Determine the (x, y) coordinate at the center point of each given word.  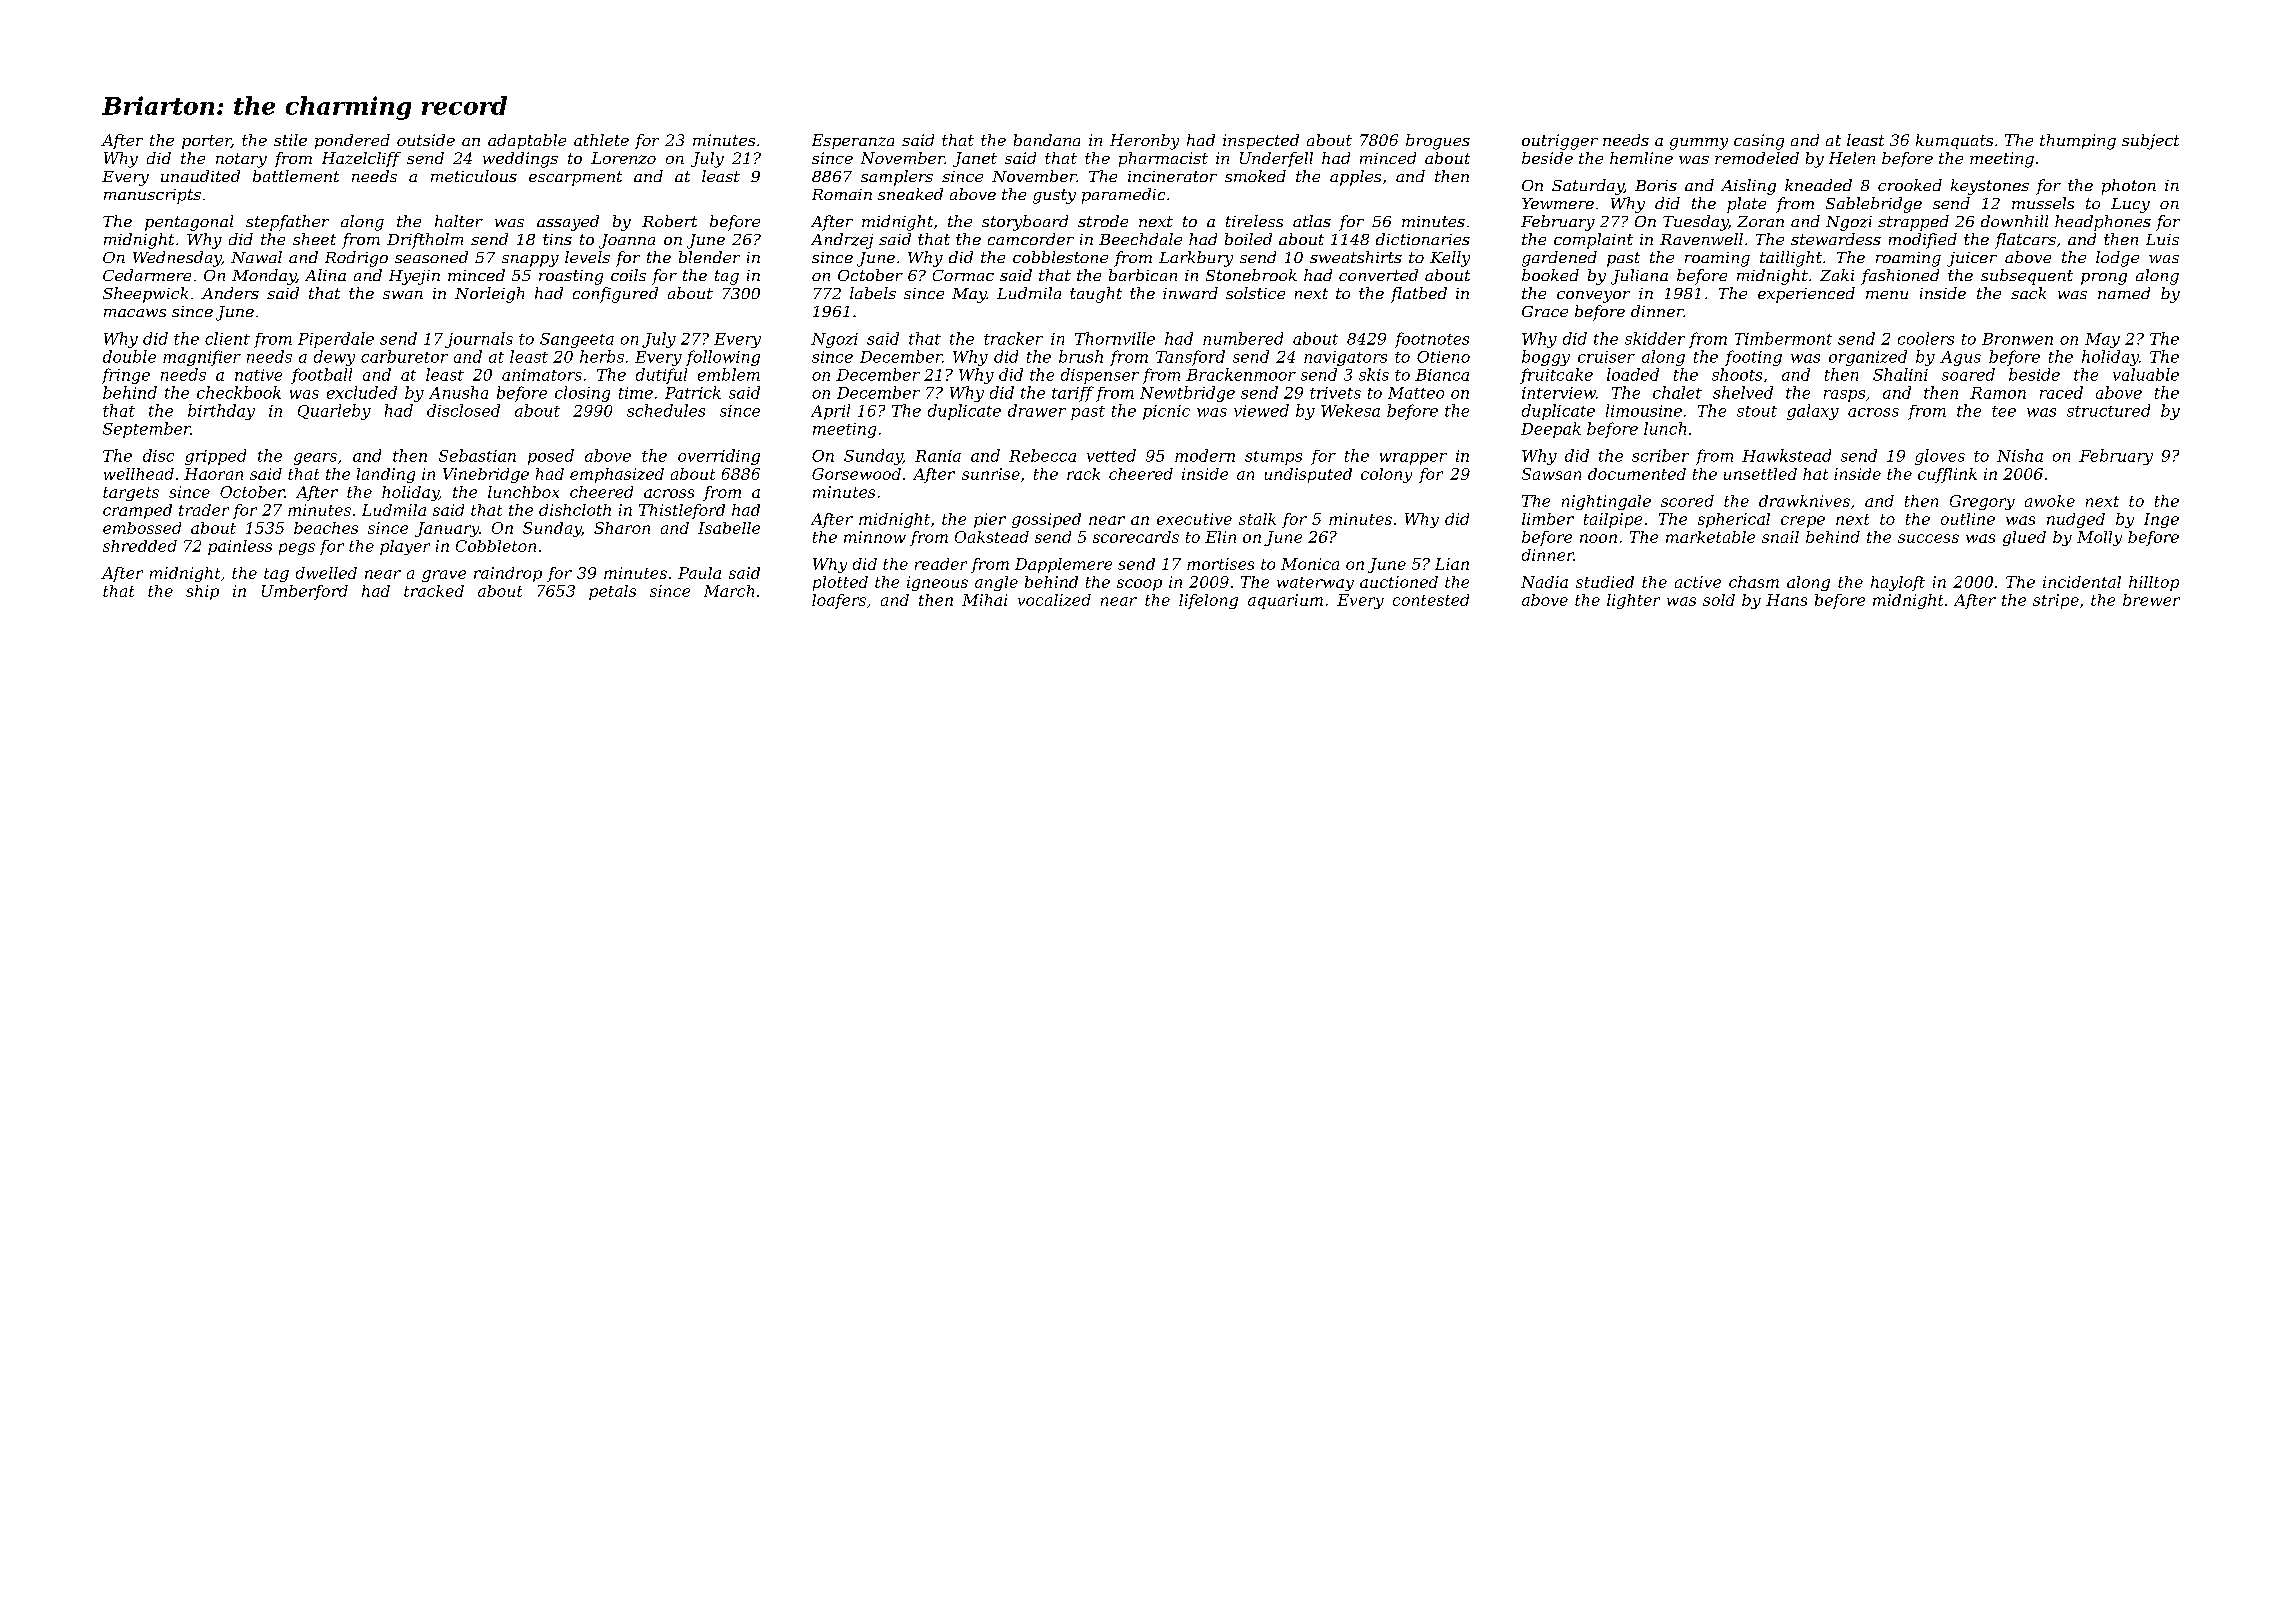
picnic (1166, 412)
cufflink (1947, 475)
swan (403, 295)
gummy (1699, 144)
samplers (897, 178)
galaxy (1813, 412)
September (147, 430)
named (2124, 293)
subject (2150, 142)
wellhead (139, 474)
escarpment (575, 178)
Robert (669, 221)
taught (1096, 295)
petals (612, 592)
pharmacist (1163, 159)
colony (1386, 475)
